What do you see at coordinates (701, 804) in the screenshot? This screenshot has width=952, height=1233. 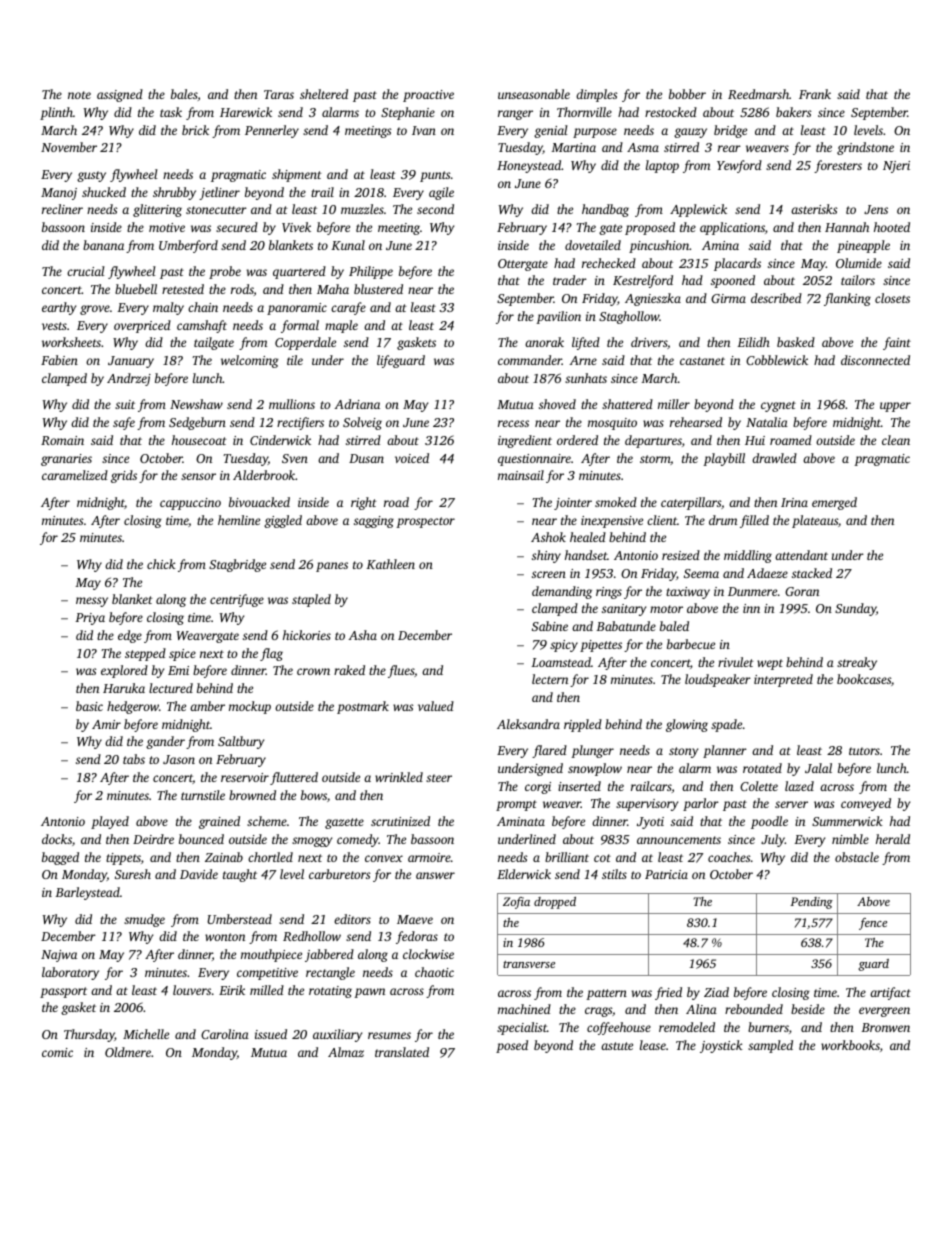 I see `parlor` at bounding box center [701, 804].
